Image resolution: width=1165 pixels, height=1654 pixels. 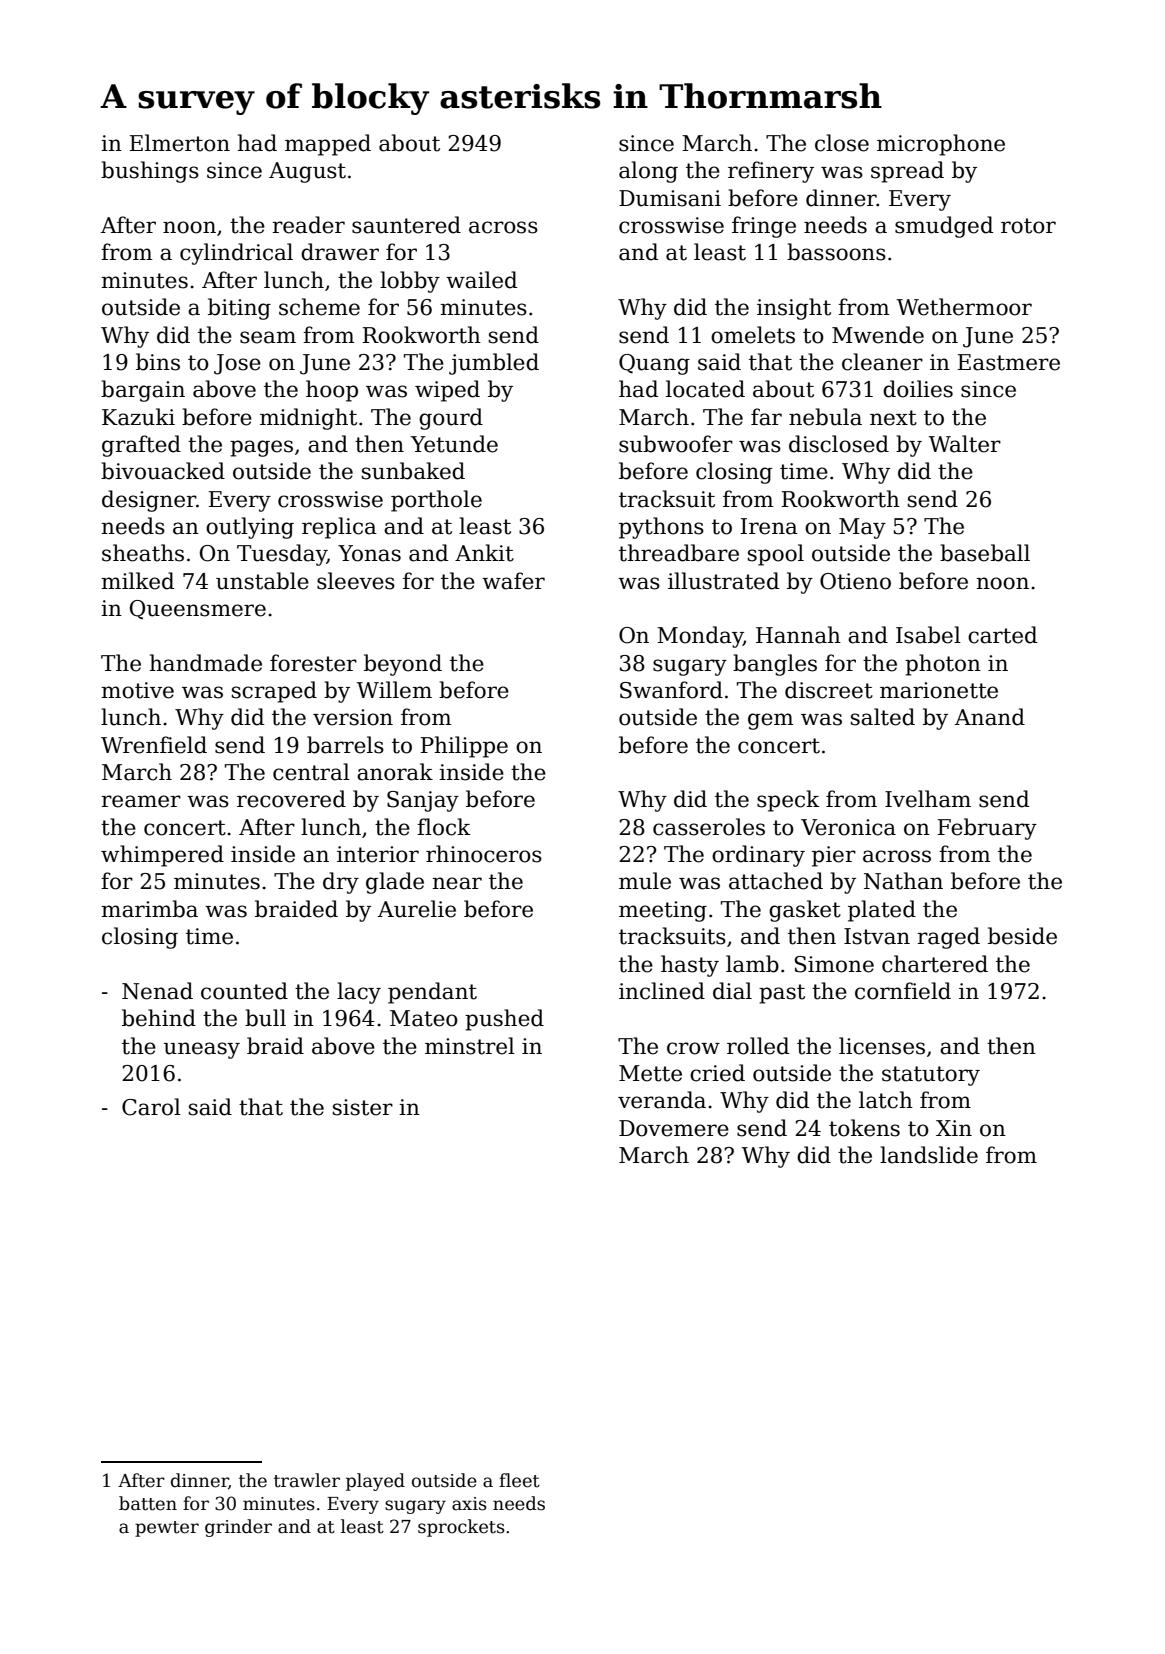 What do you see at coordinates (519, 1480) in the document?
I see `fleet` at bounding box center [519, 1480].
